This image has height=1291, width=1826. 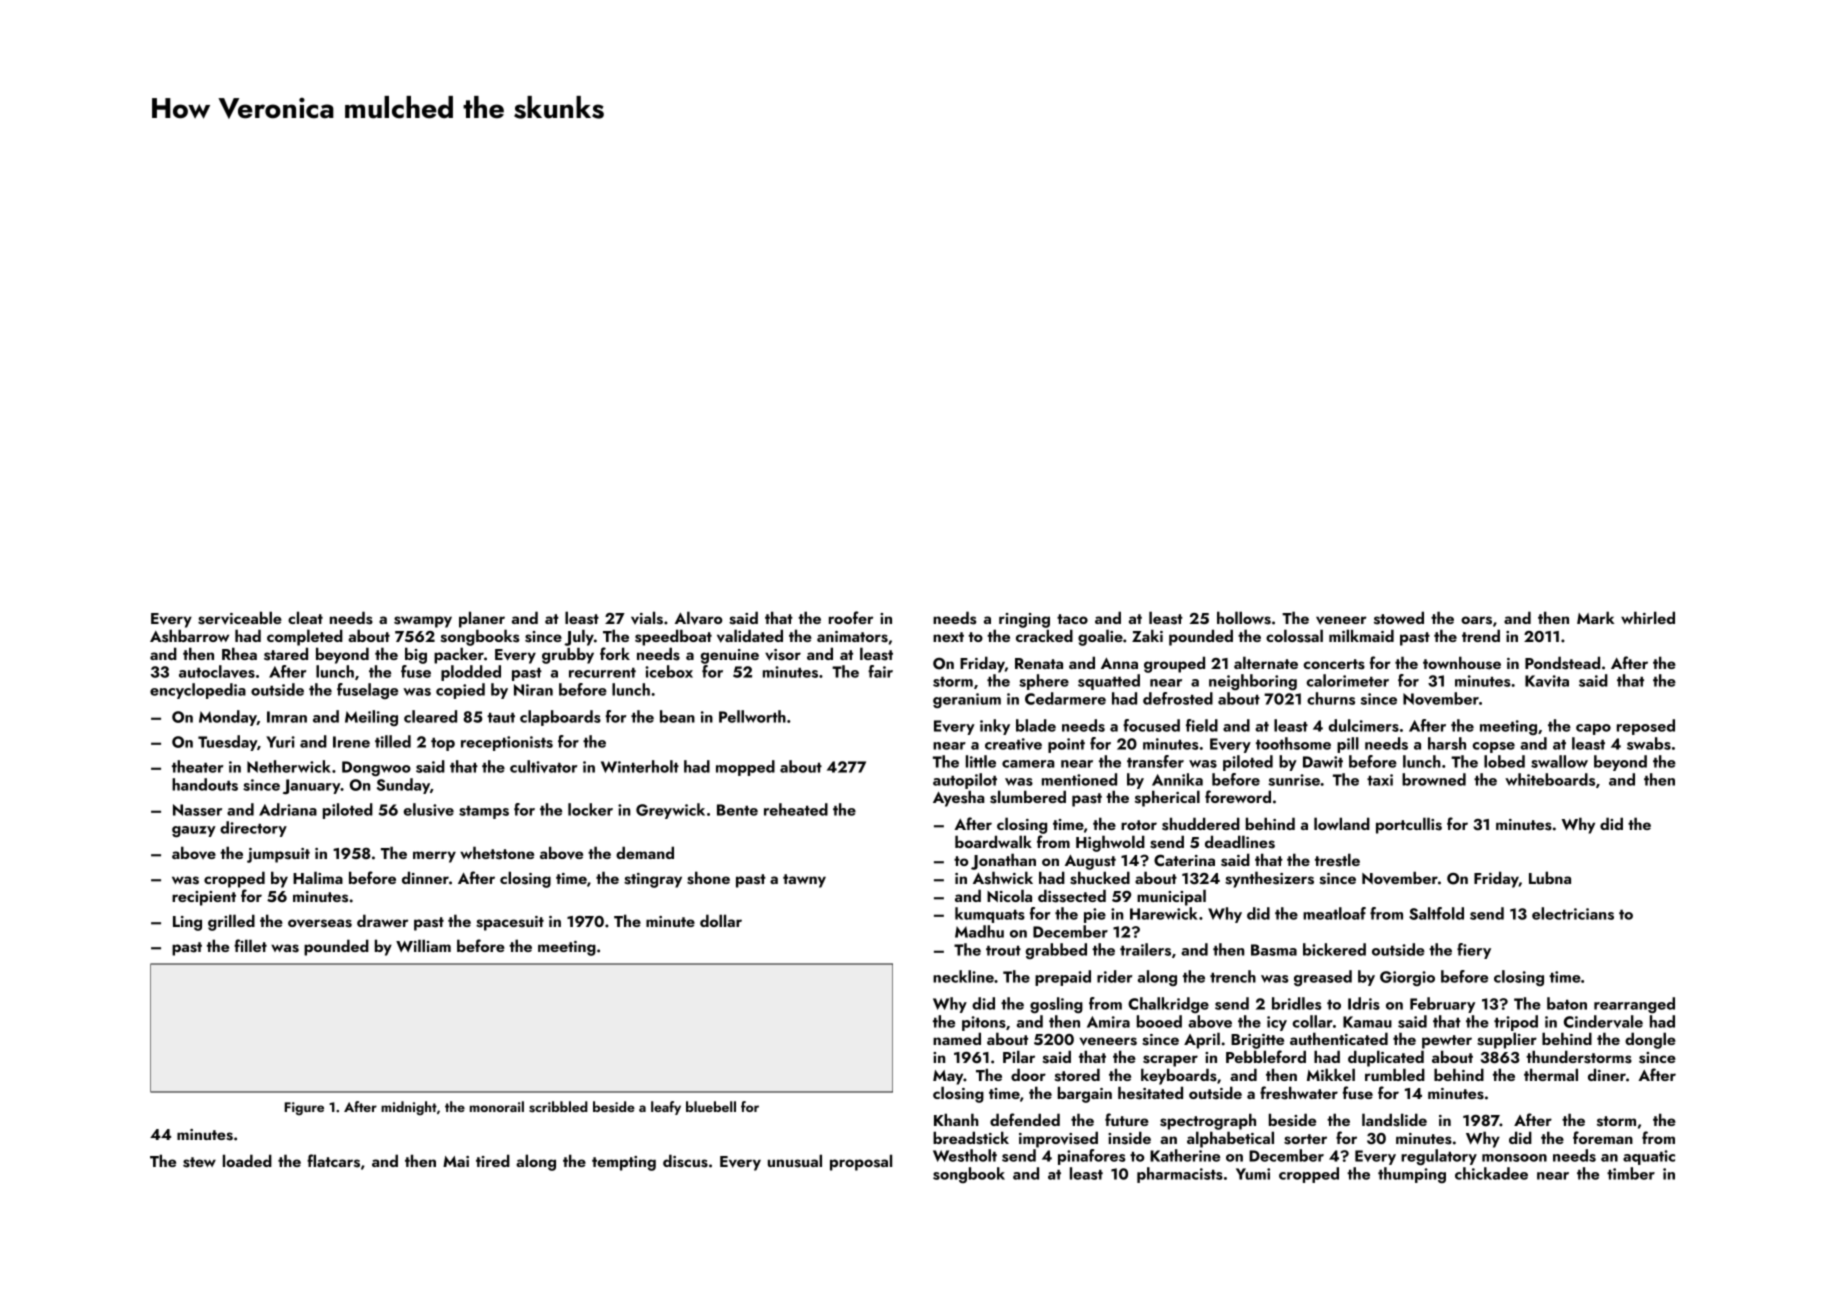 I want to click on electricians, so click(x=1573, y=913).
